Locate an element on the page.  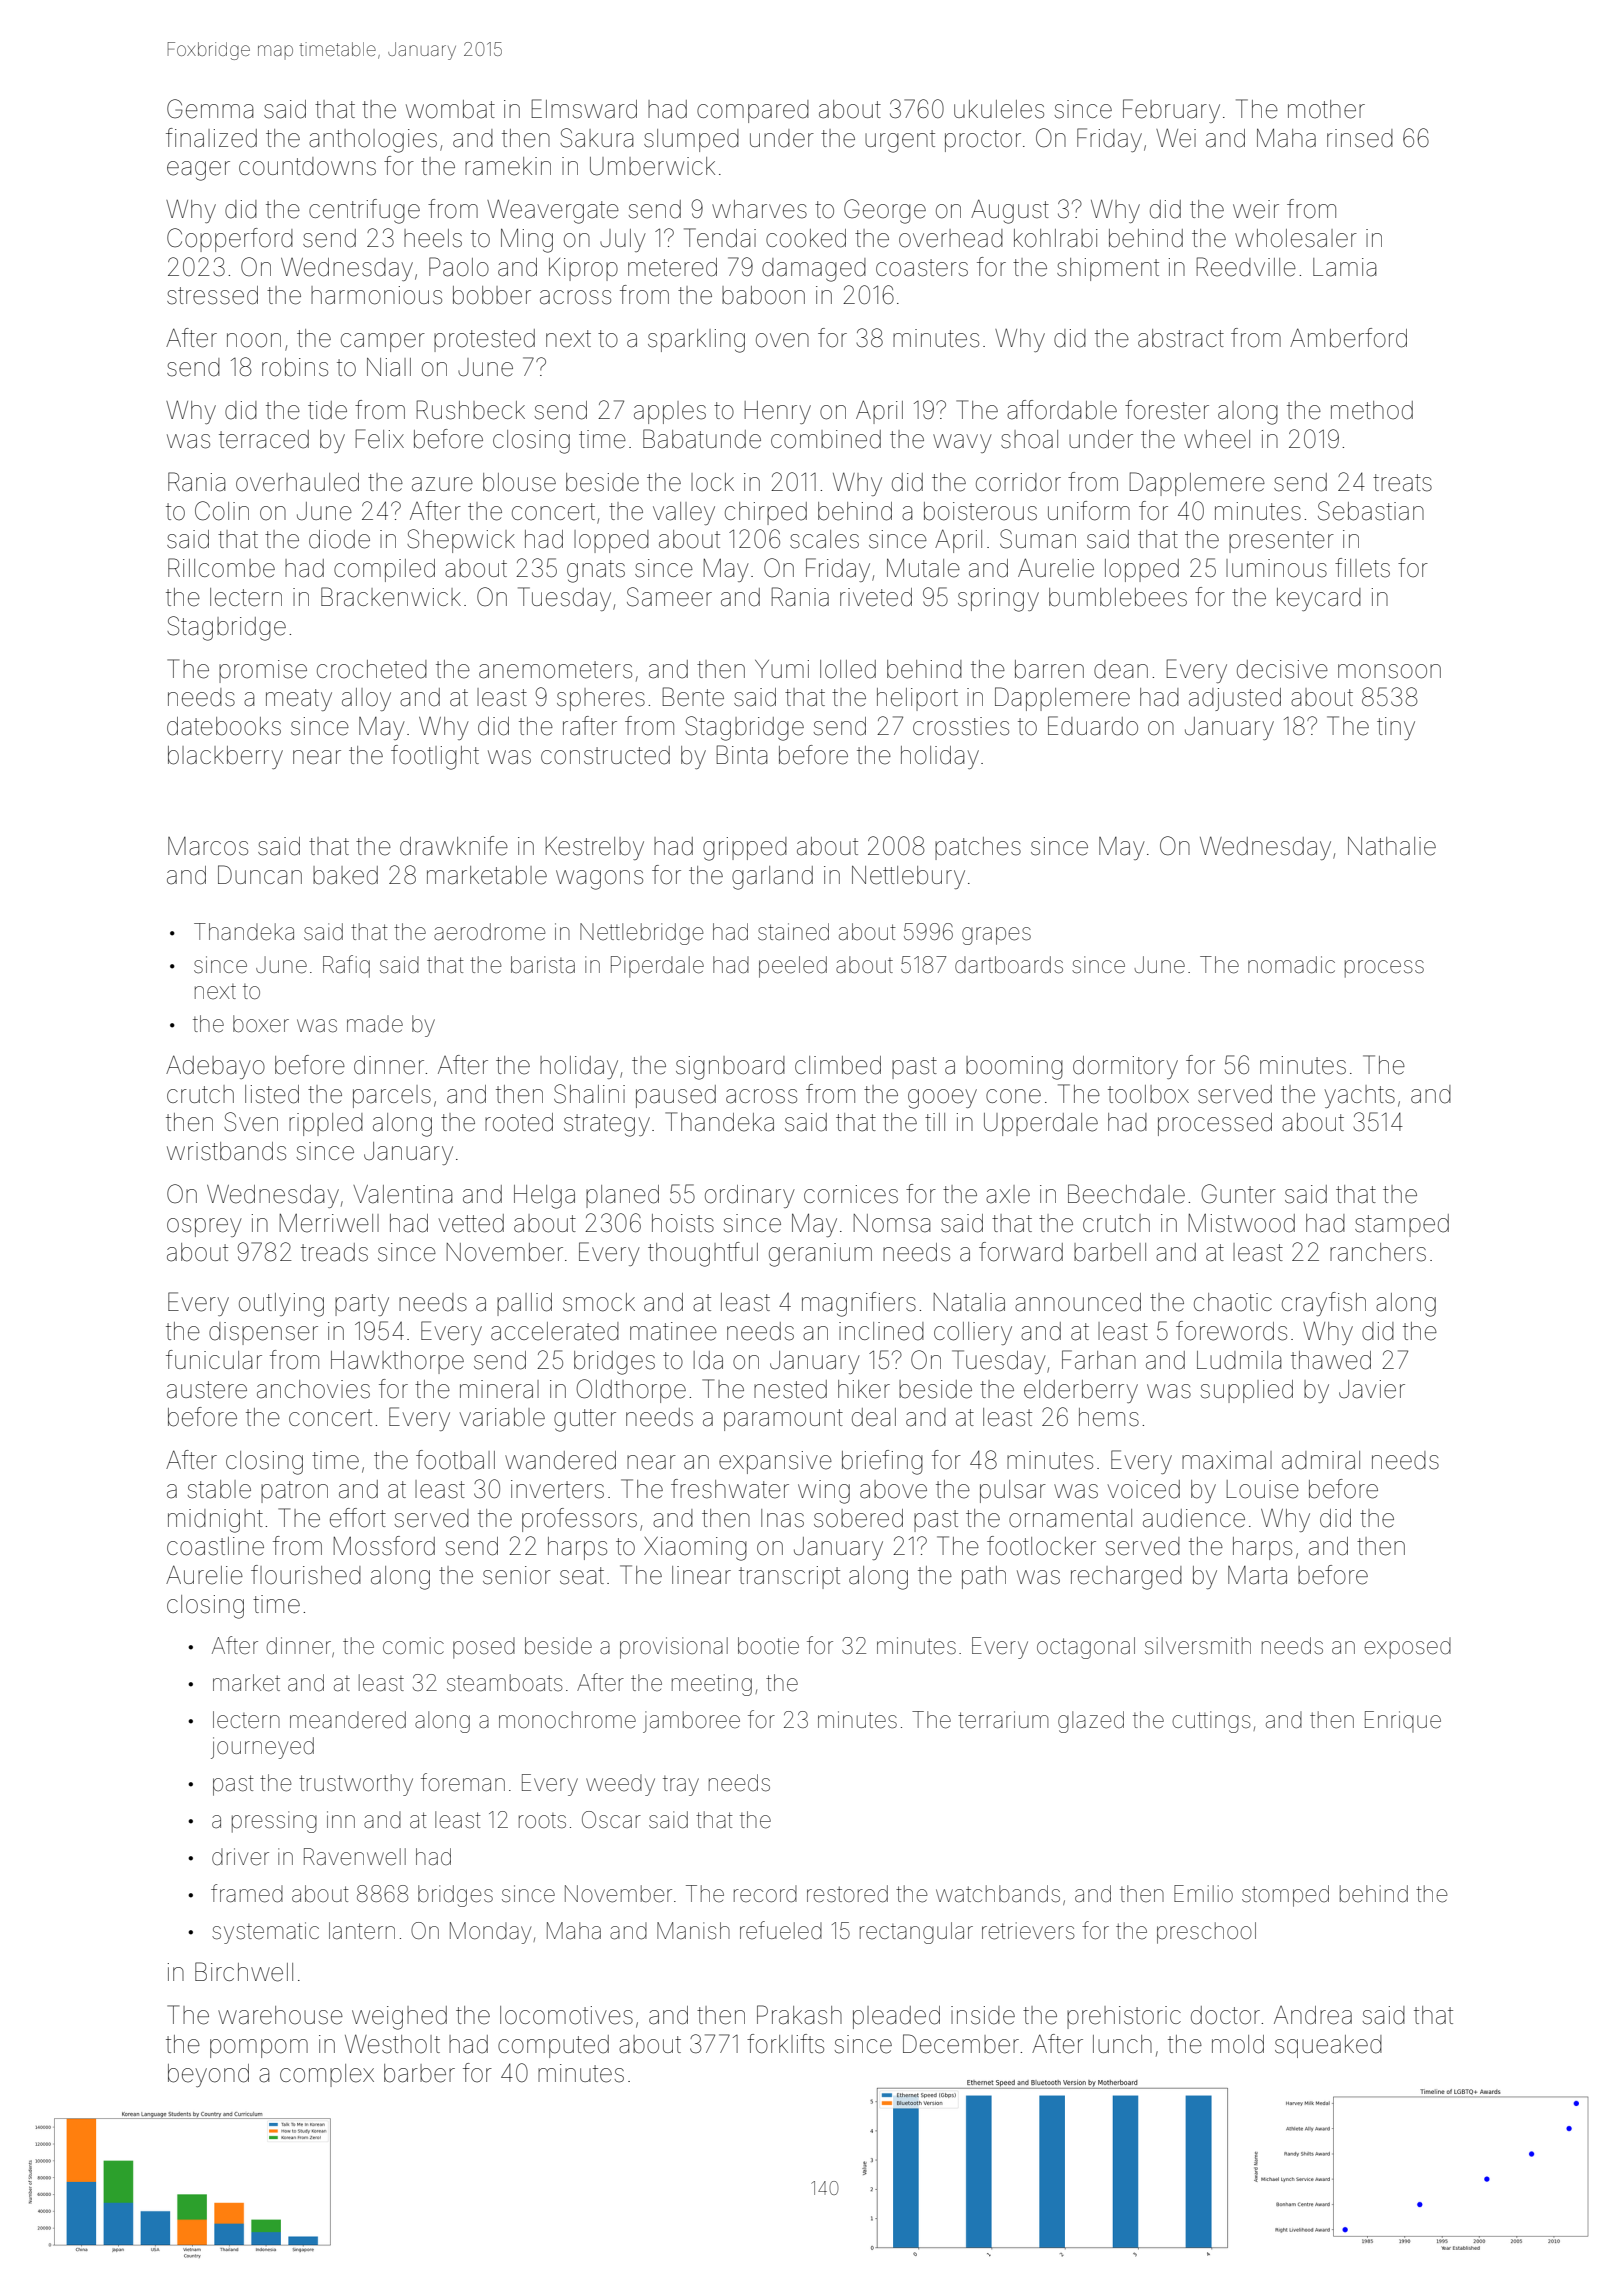
preschool is located at coordinates (1206, 1933).
